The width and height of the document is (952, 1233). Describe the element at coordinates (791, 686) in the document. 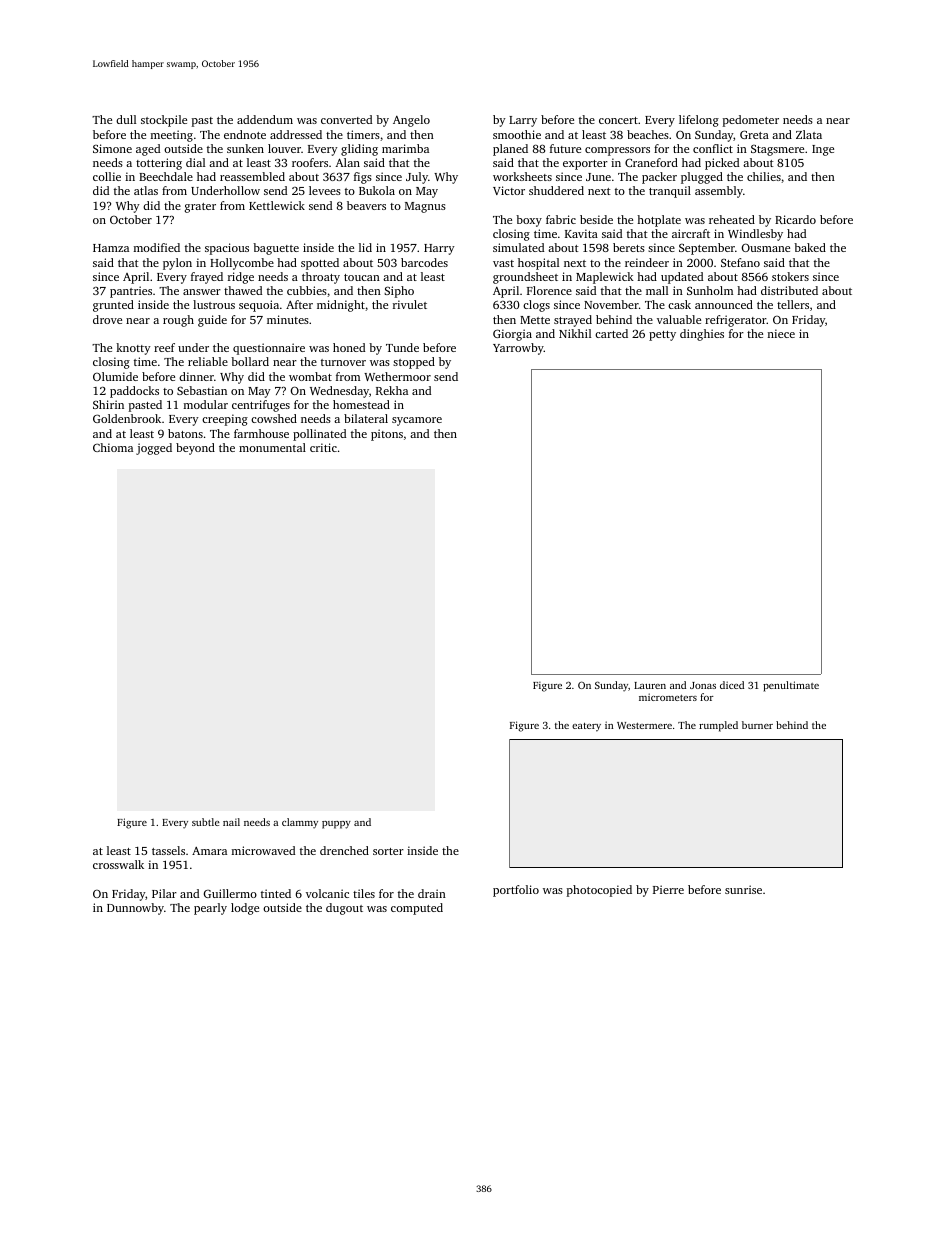

I see `penultimate` at that location.
